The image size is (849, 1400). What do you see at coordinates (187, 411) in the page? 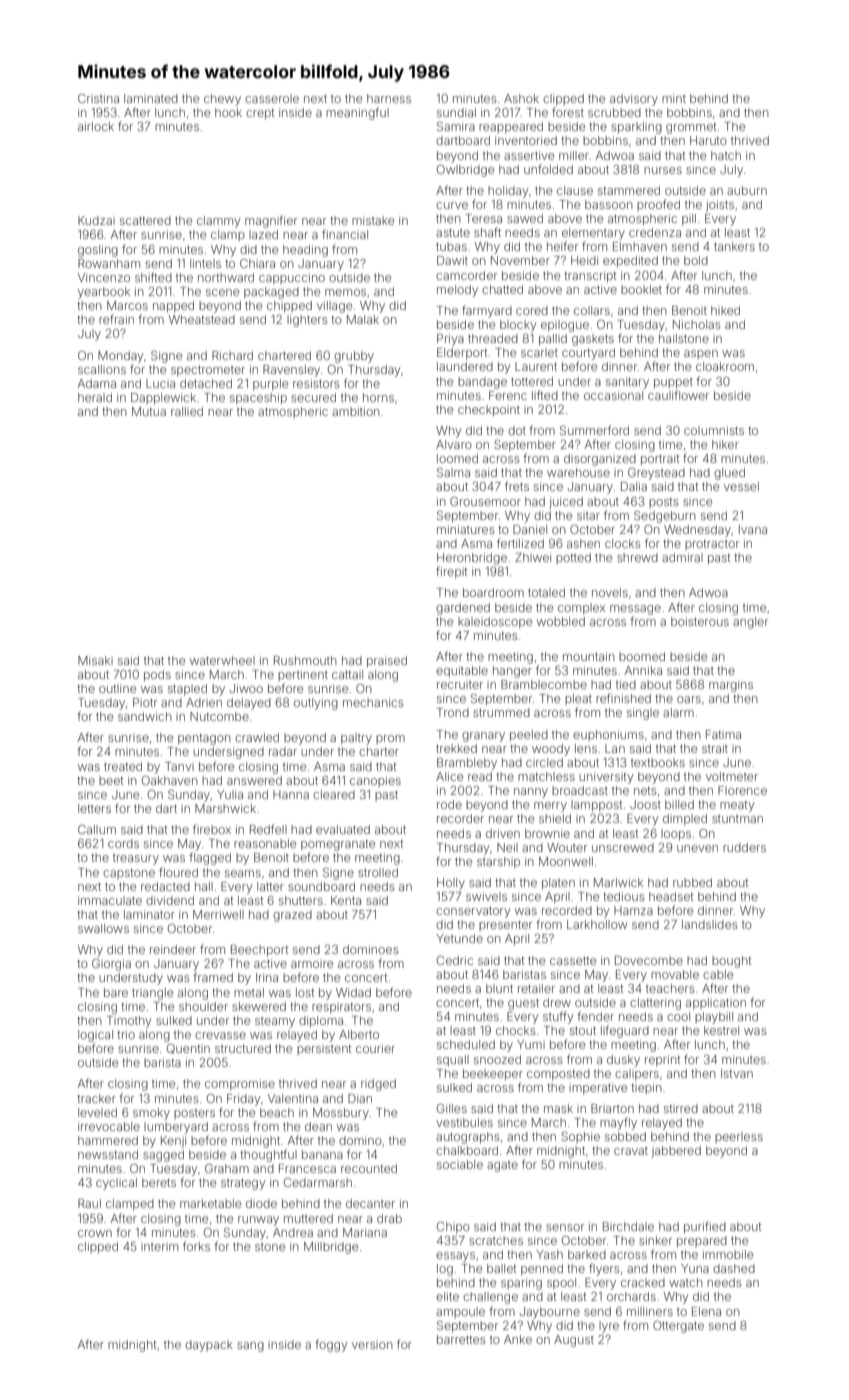
I see `rallied` at bounding box center [187, 411].
